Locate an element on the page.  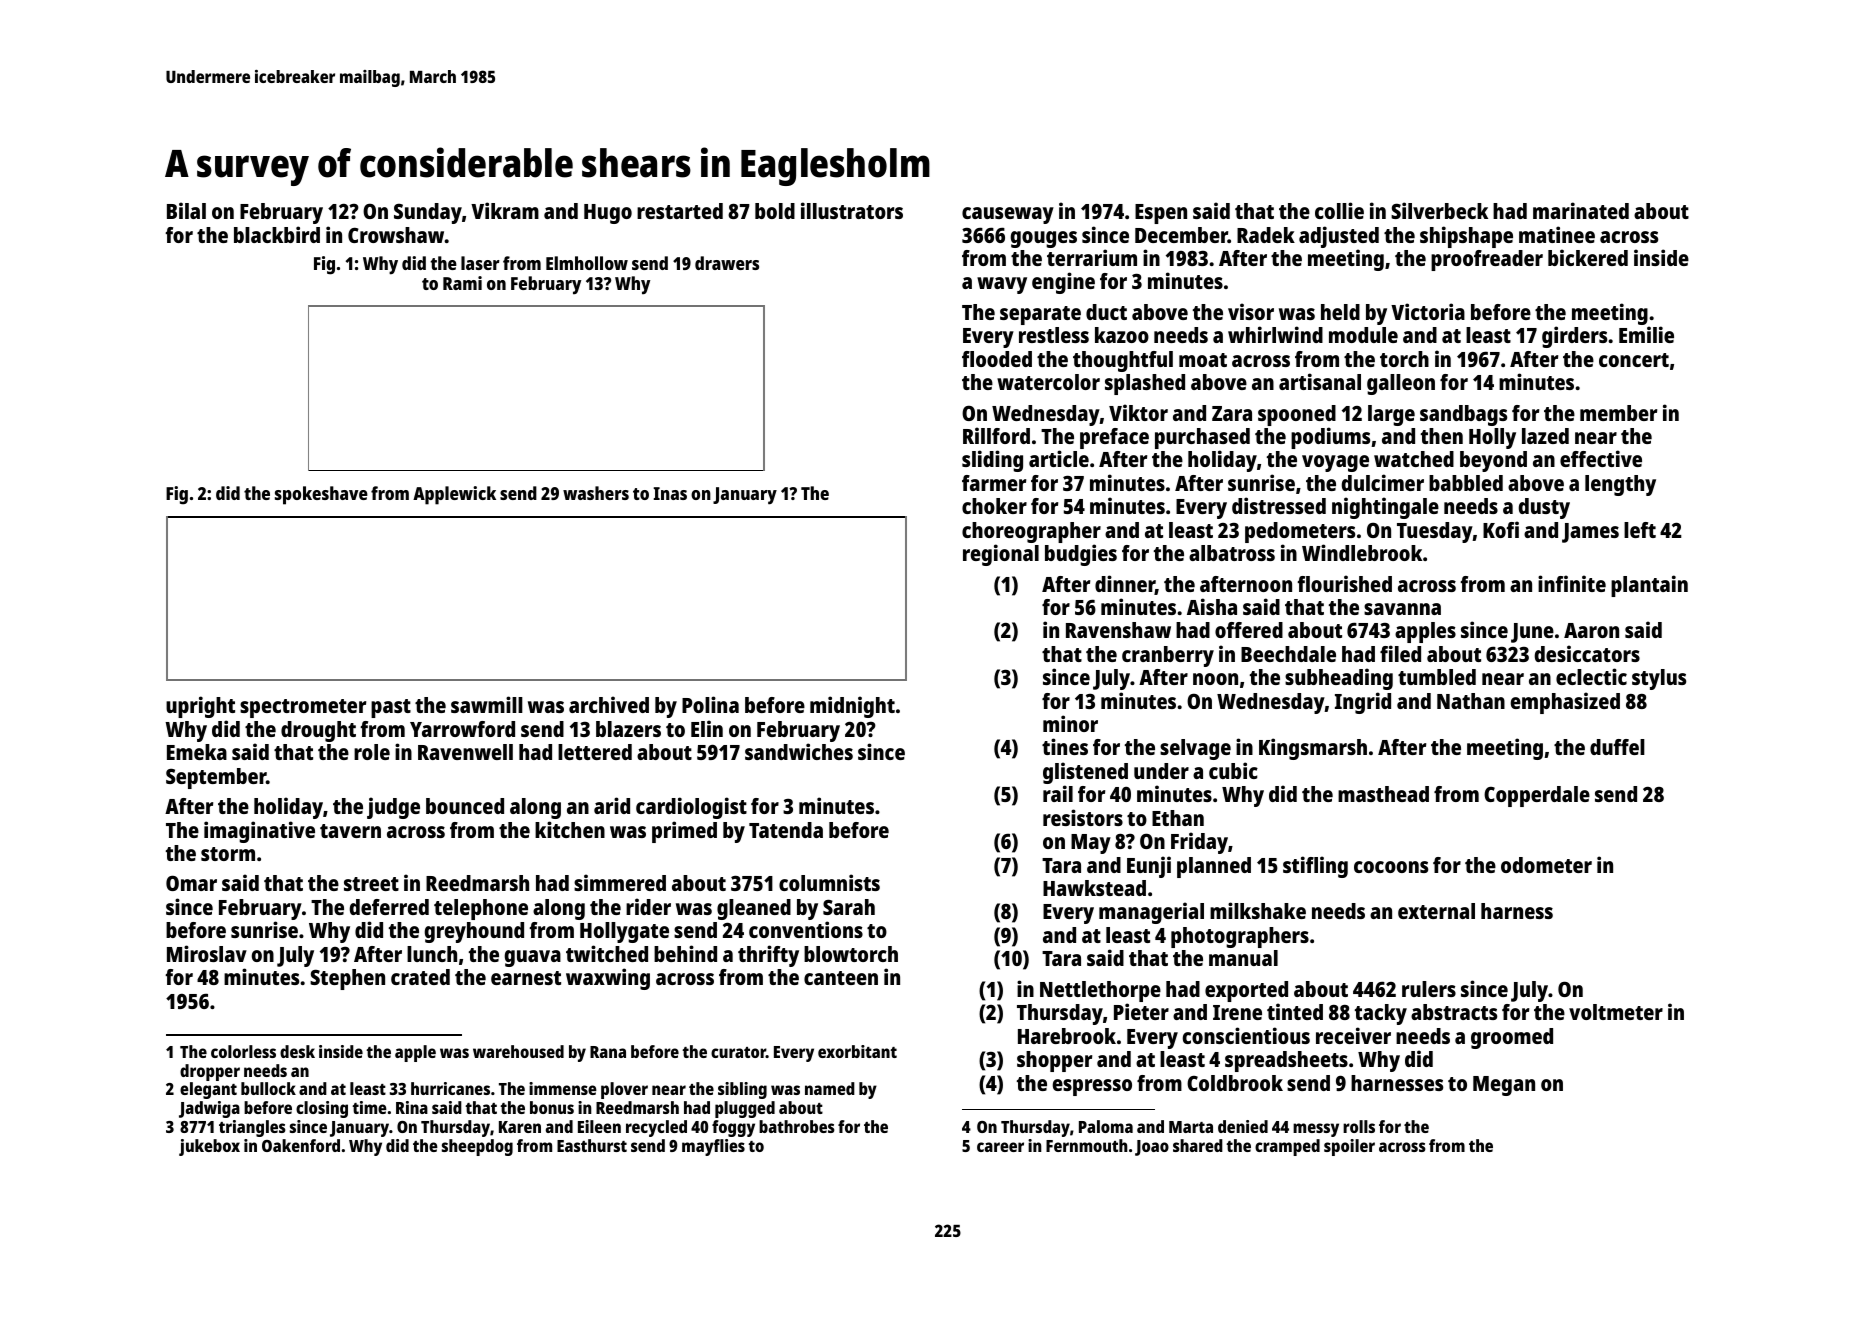
Sunday is located at coordinates (428, 213).
